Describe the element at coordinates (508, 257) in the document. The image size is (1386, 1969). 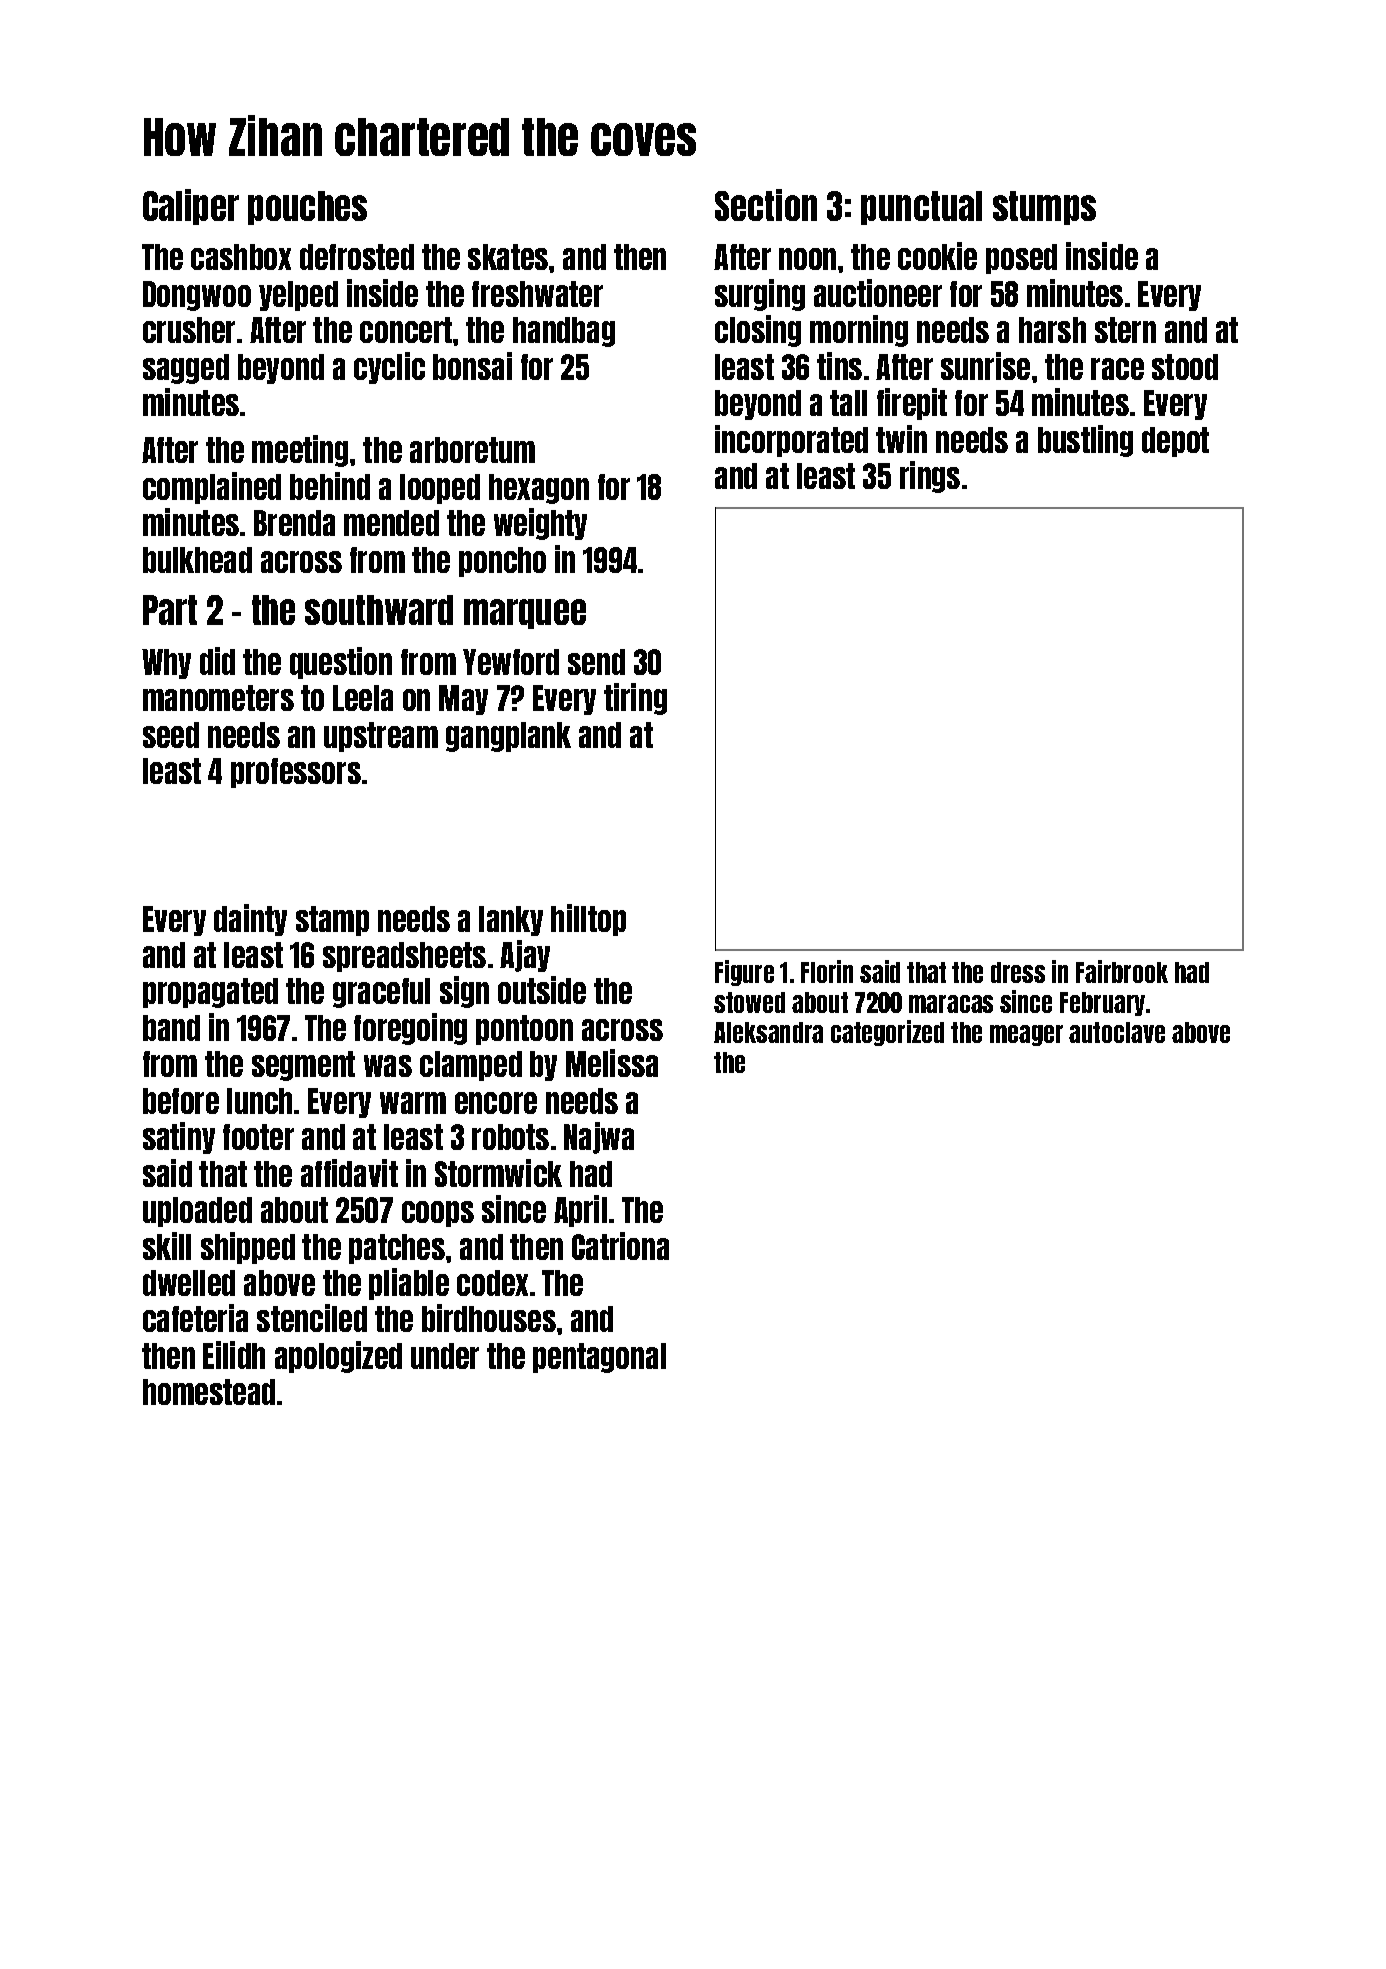
I see `skates` at that location.
